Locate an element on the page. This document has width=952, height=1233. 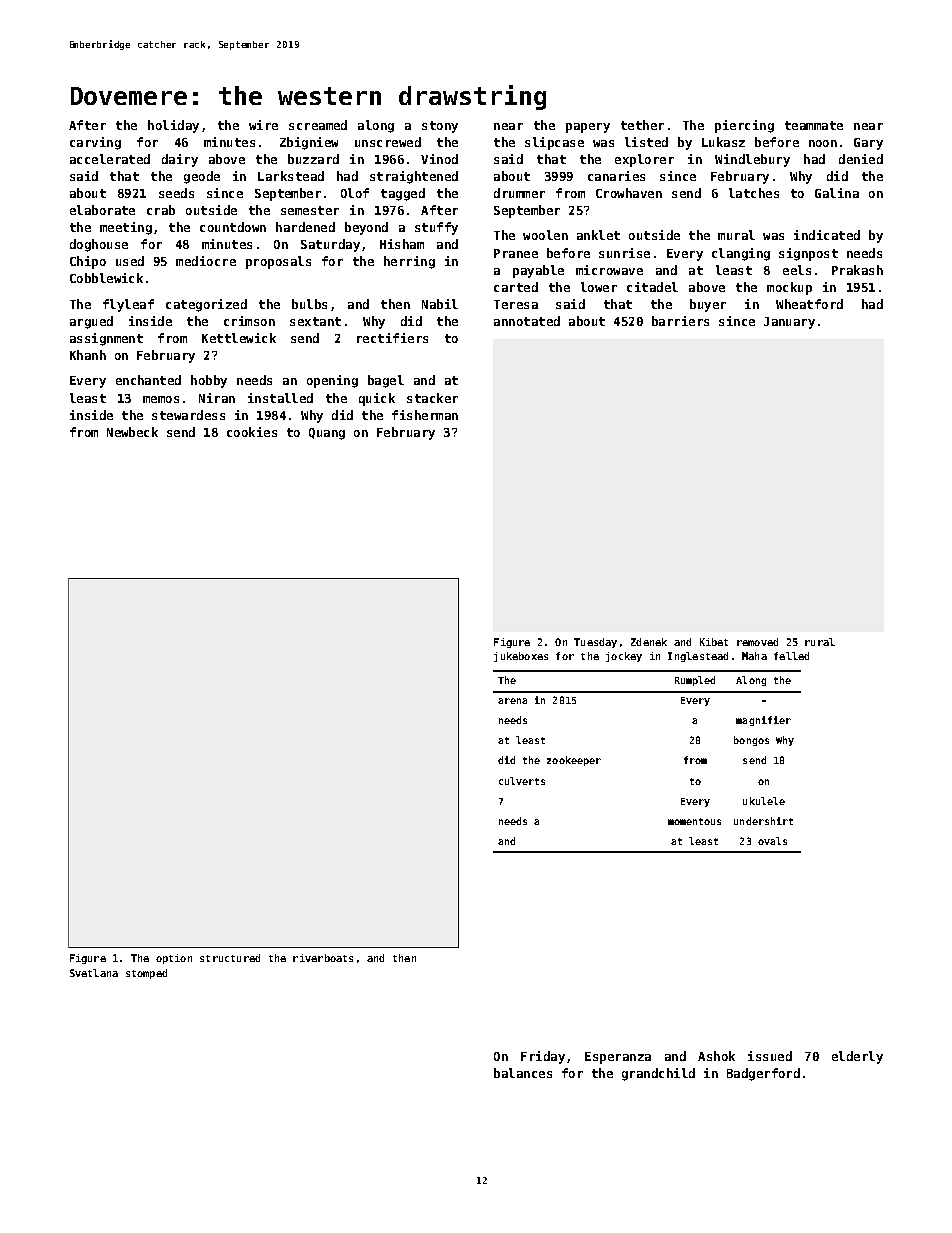
stuffy is located at coordinates (436, 228).
